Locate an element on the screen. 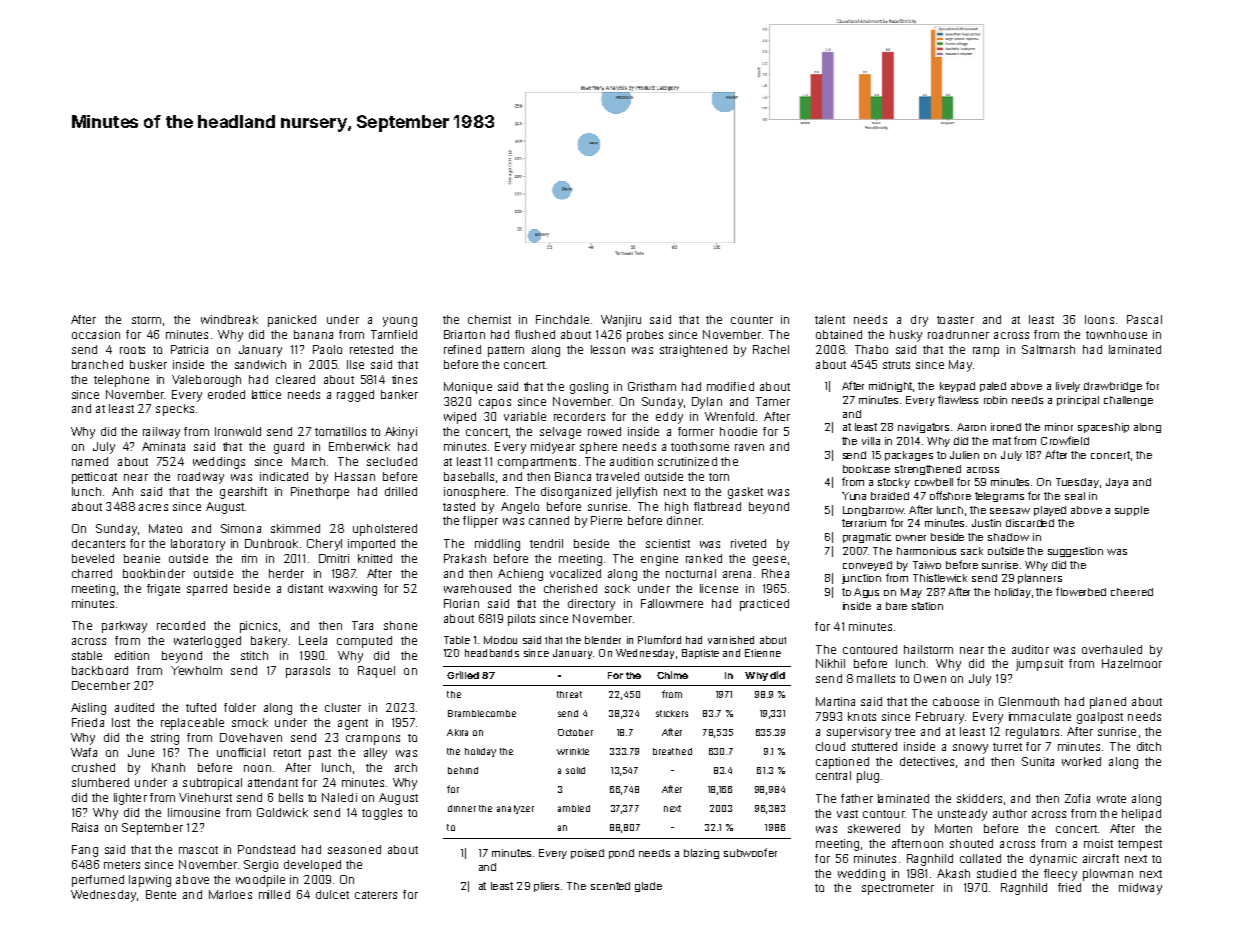 This screenshot has height=952, width=1233. ragged is located at coordinates (355, 396).
